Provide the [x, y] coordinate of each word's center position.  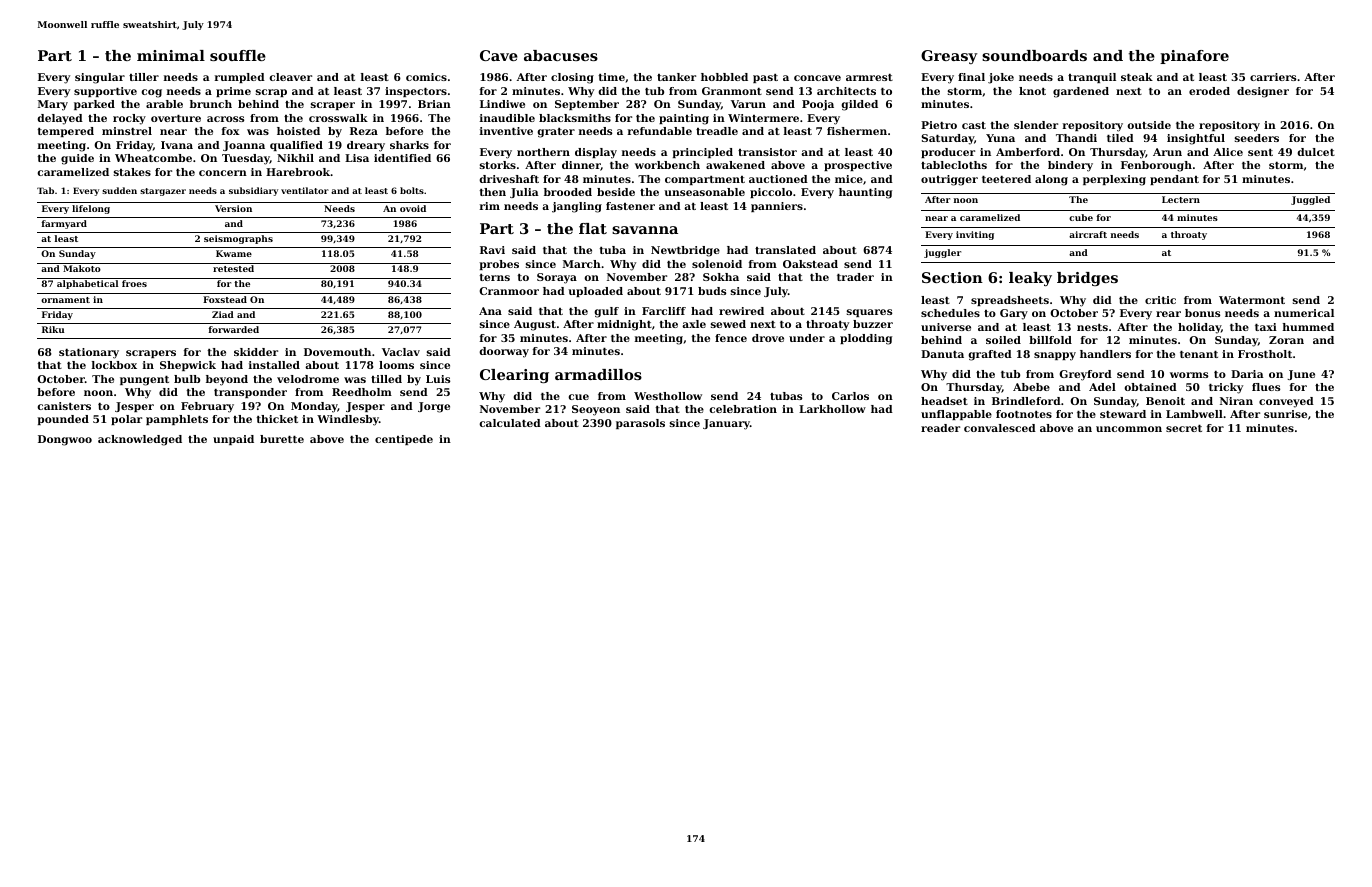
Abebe [1031, 387]
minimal [171, 55]
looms [396, 365]
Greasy [949, 57]
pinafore [1194, 57]
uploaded [595, 292]
